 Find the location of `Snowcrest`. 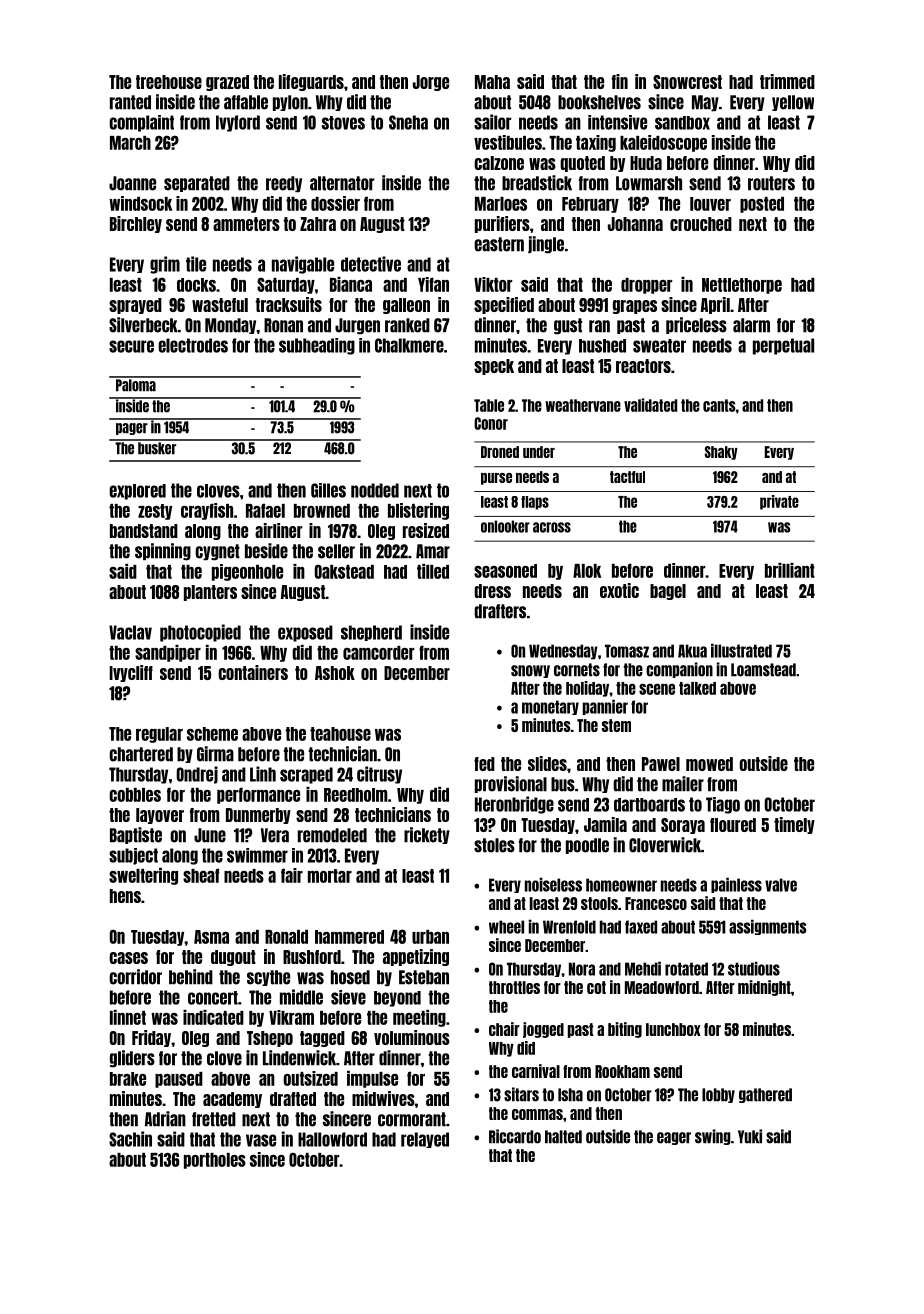

Snowcrest is located at coordinates (687, 82).
